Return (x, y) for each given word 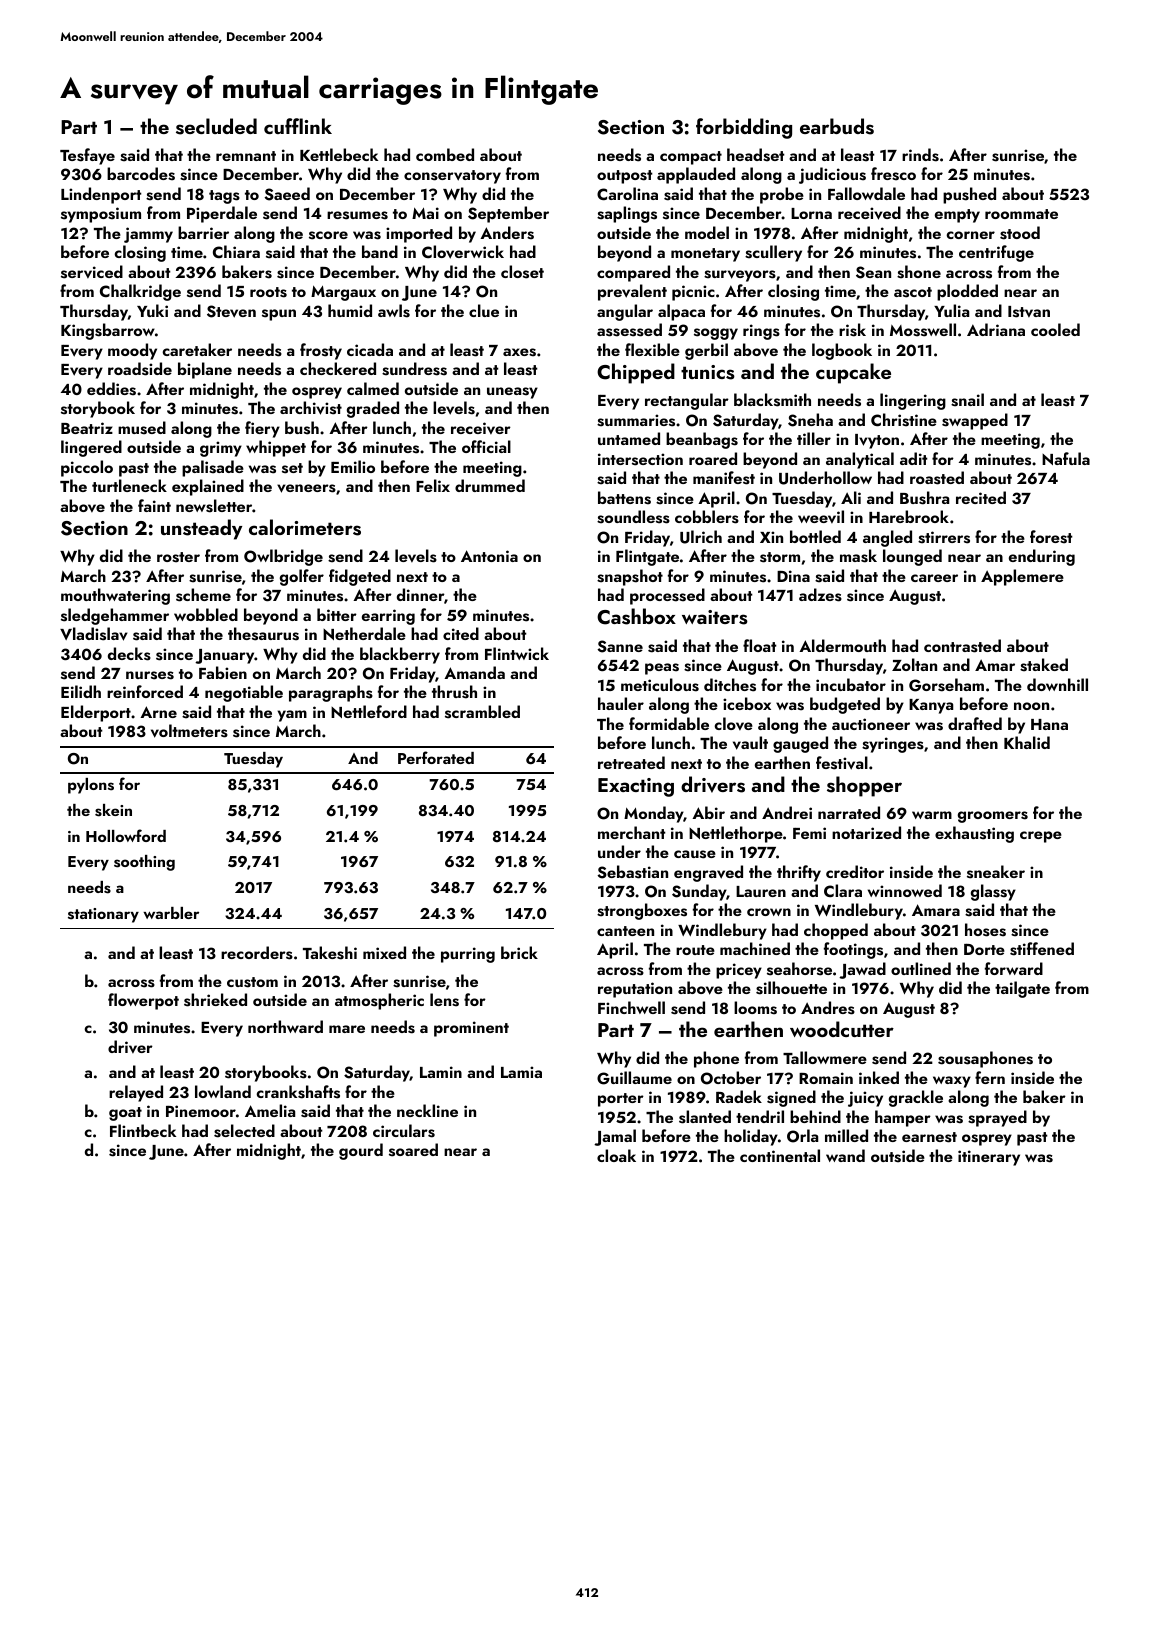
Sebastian (632, 872)
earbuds (837, 126)
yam (292, 716)
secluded (216, 126)
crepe (1041, 837)
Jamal (615, 1137)
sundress (414, 369)
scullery (773, 253)
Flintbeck (143, 1130)
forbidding (744, 128)
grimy (221, 449)
